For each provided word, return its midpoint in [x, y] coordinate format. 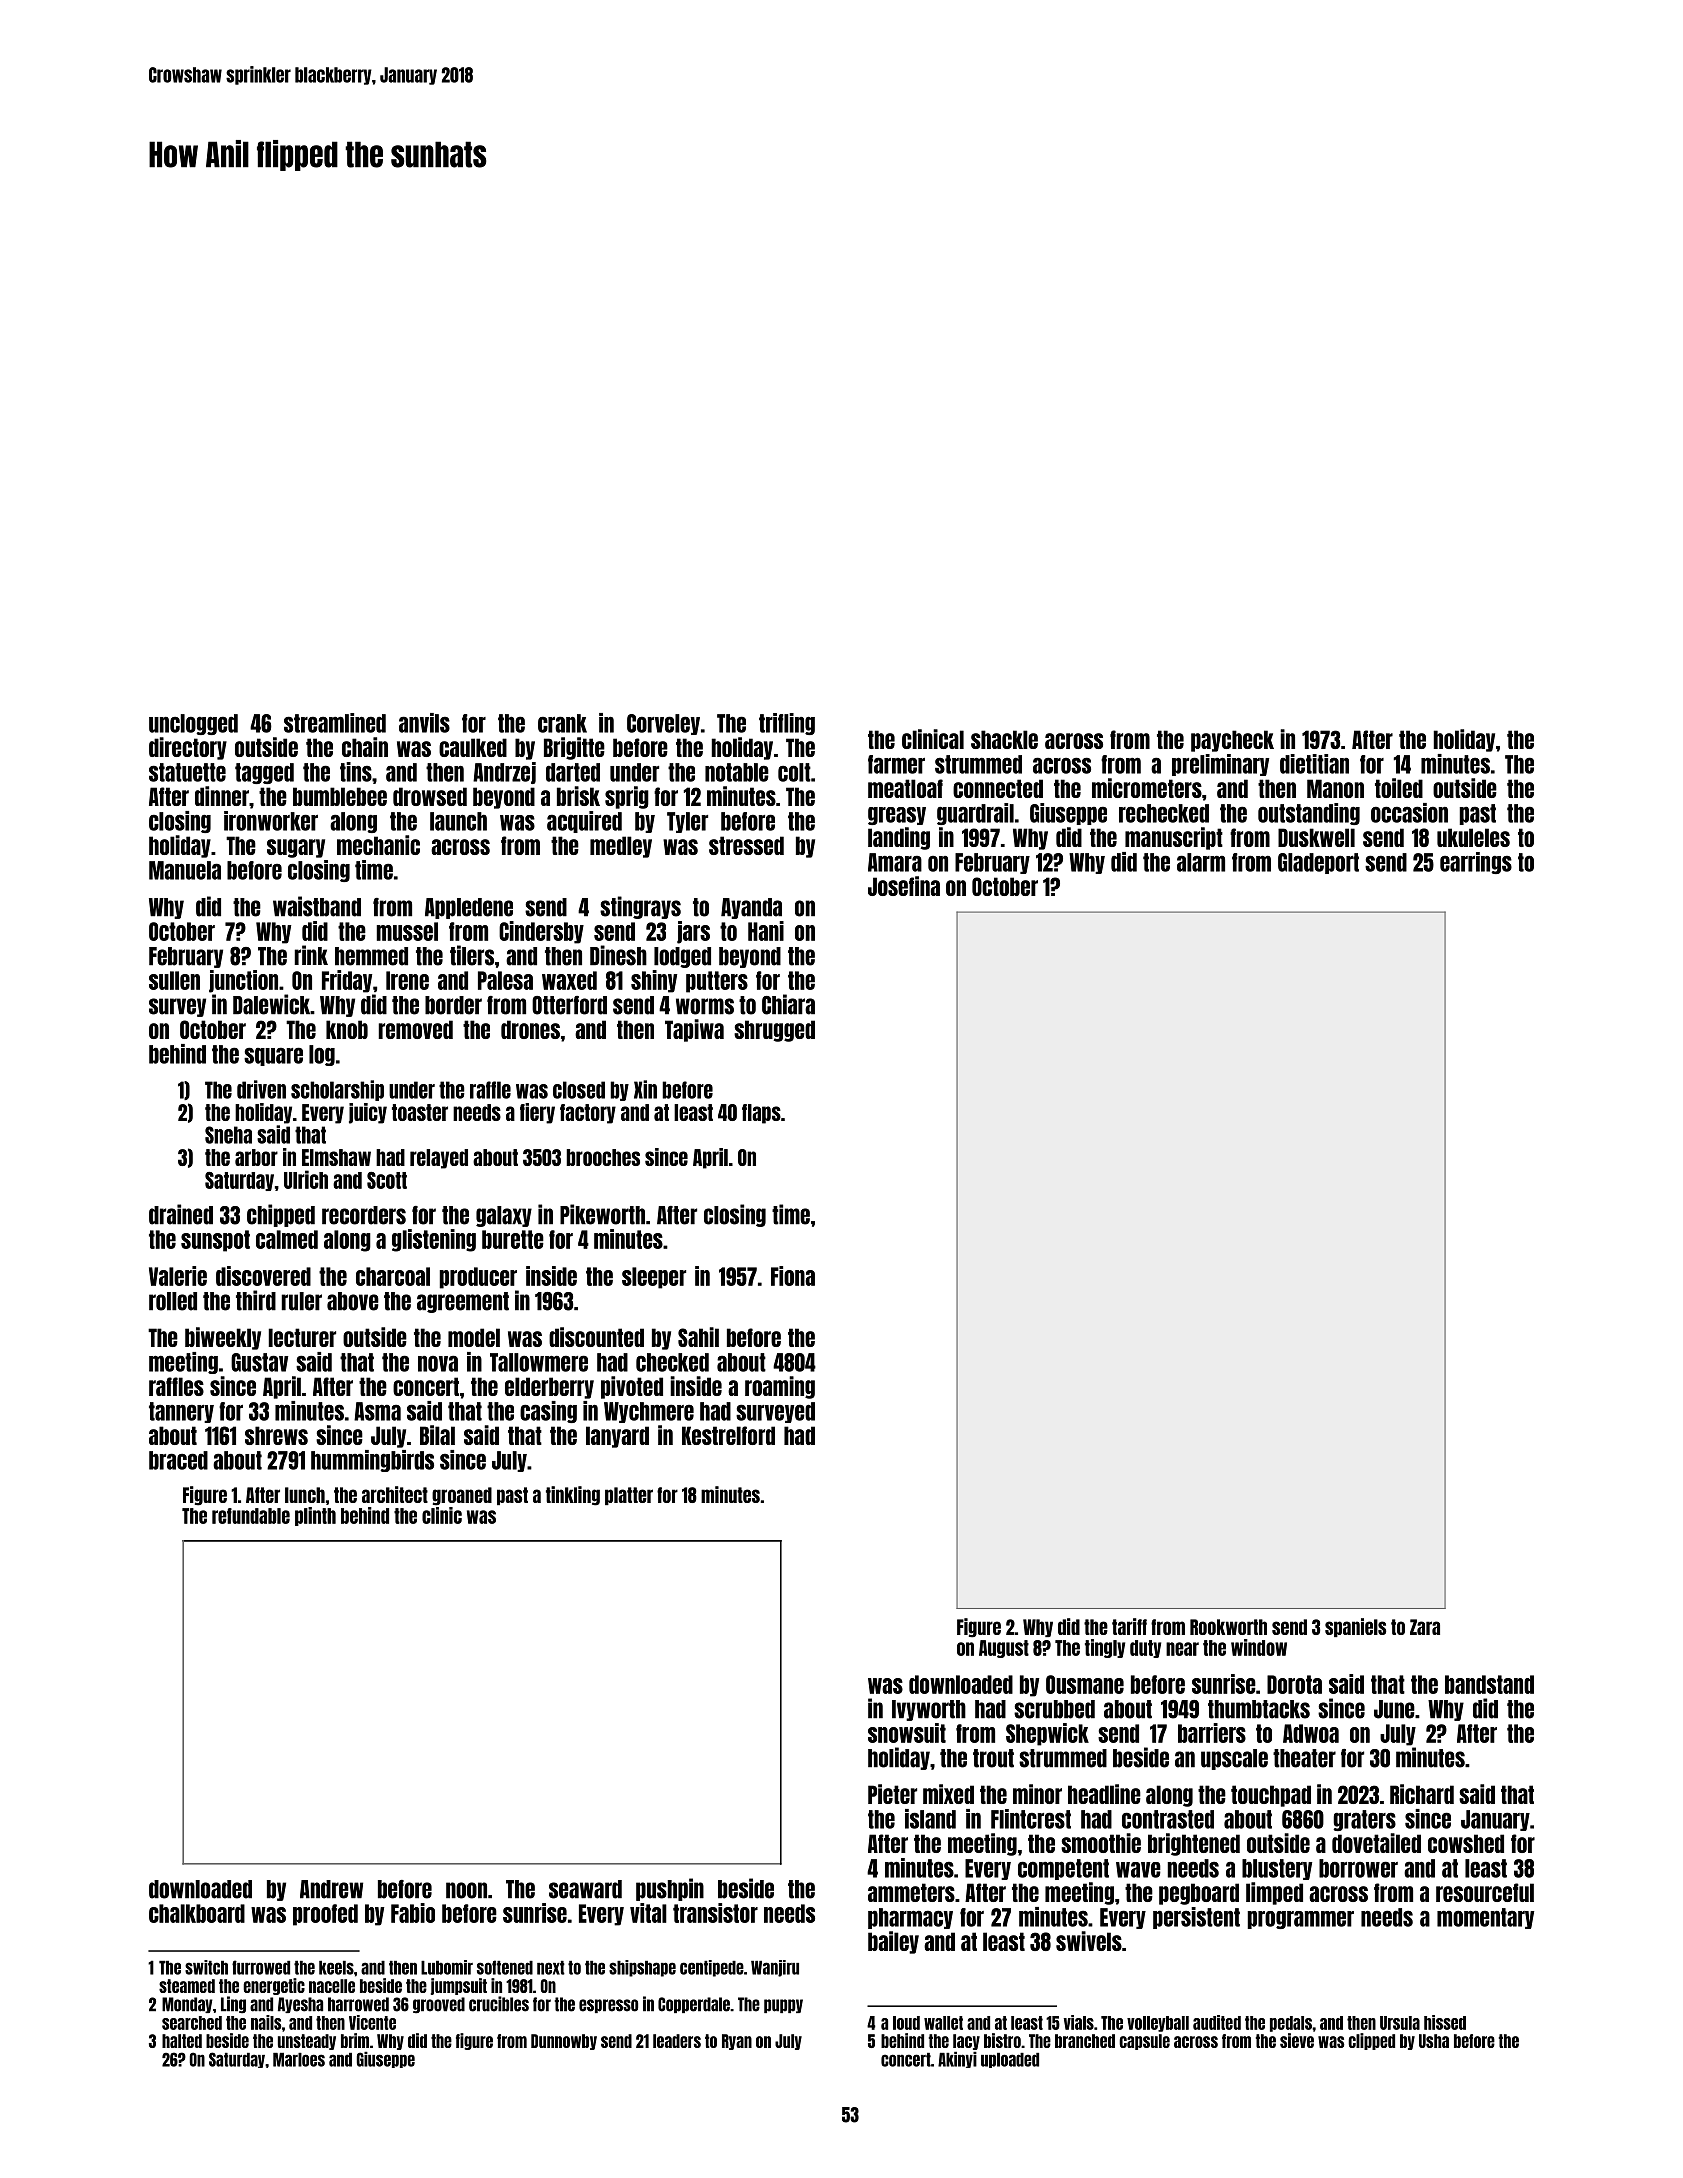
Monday [187, 2005]
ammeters [911, 1892]
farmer [896, 764]
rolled [173, 1301]
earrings [1476, 863]
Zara [1425, 1627]
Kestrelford [728, 1435]
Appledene [469, 908]
